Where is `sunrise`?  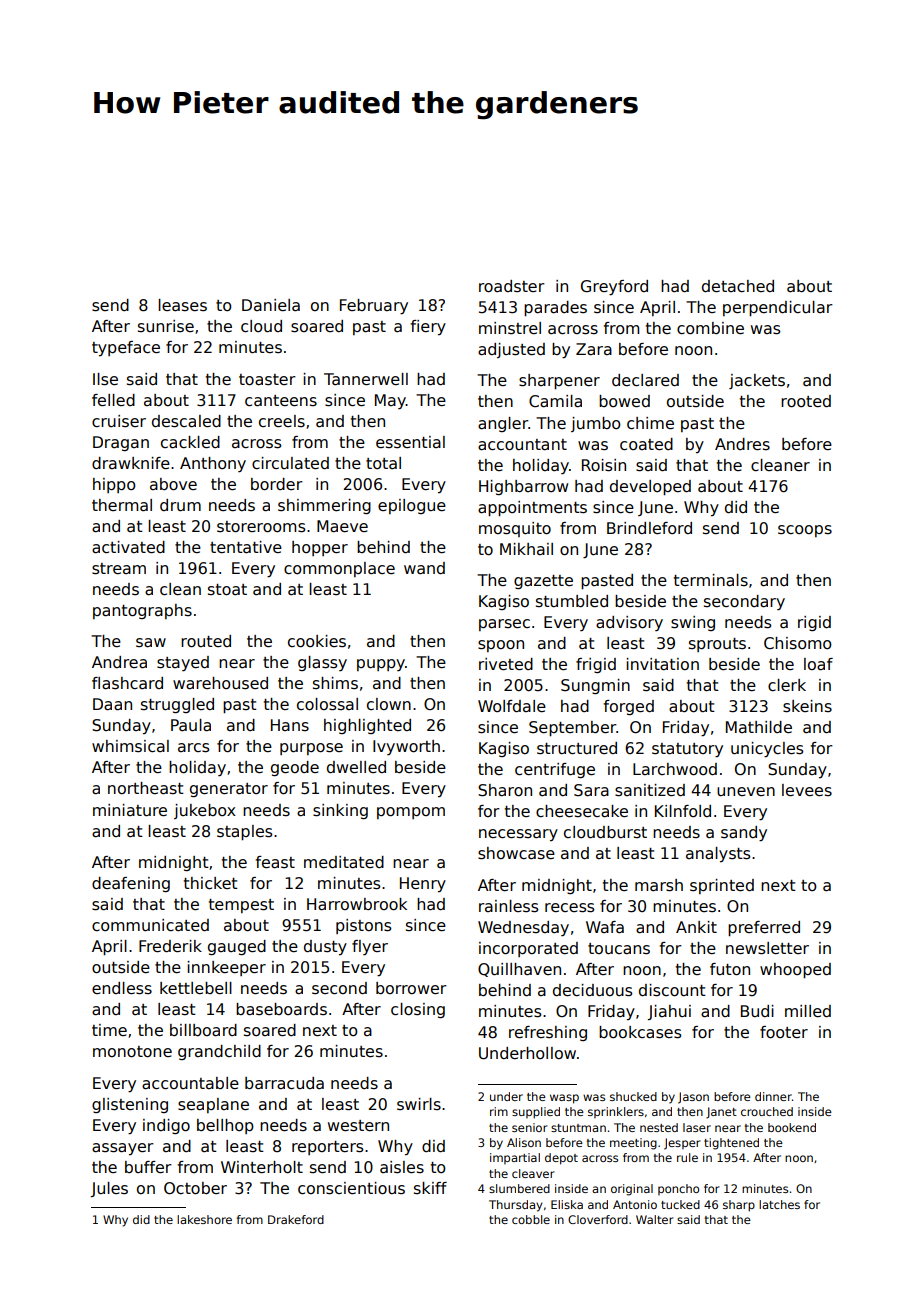 sunrise is located at coordinates (166, 326).
